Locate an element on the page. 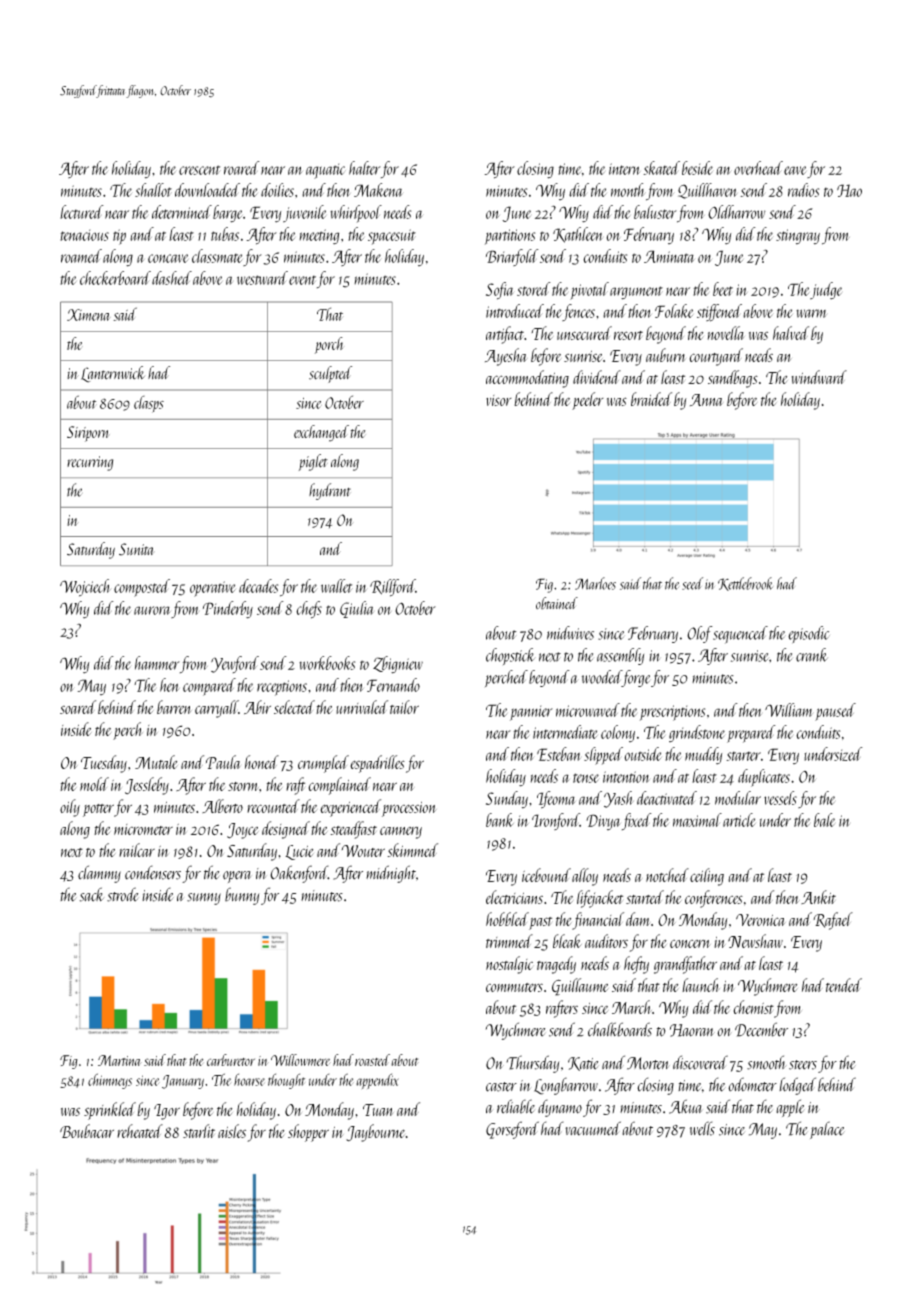 This document has height=1311, width=924. Gorseford is located at coordinates (512, 1130).
